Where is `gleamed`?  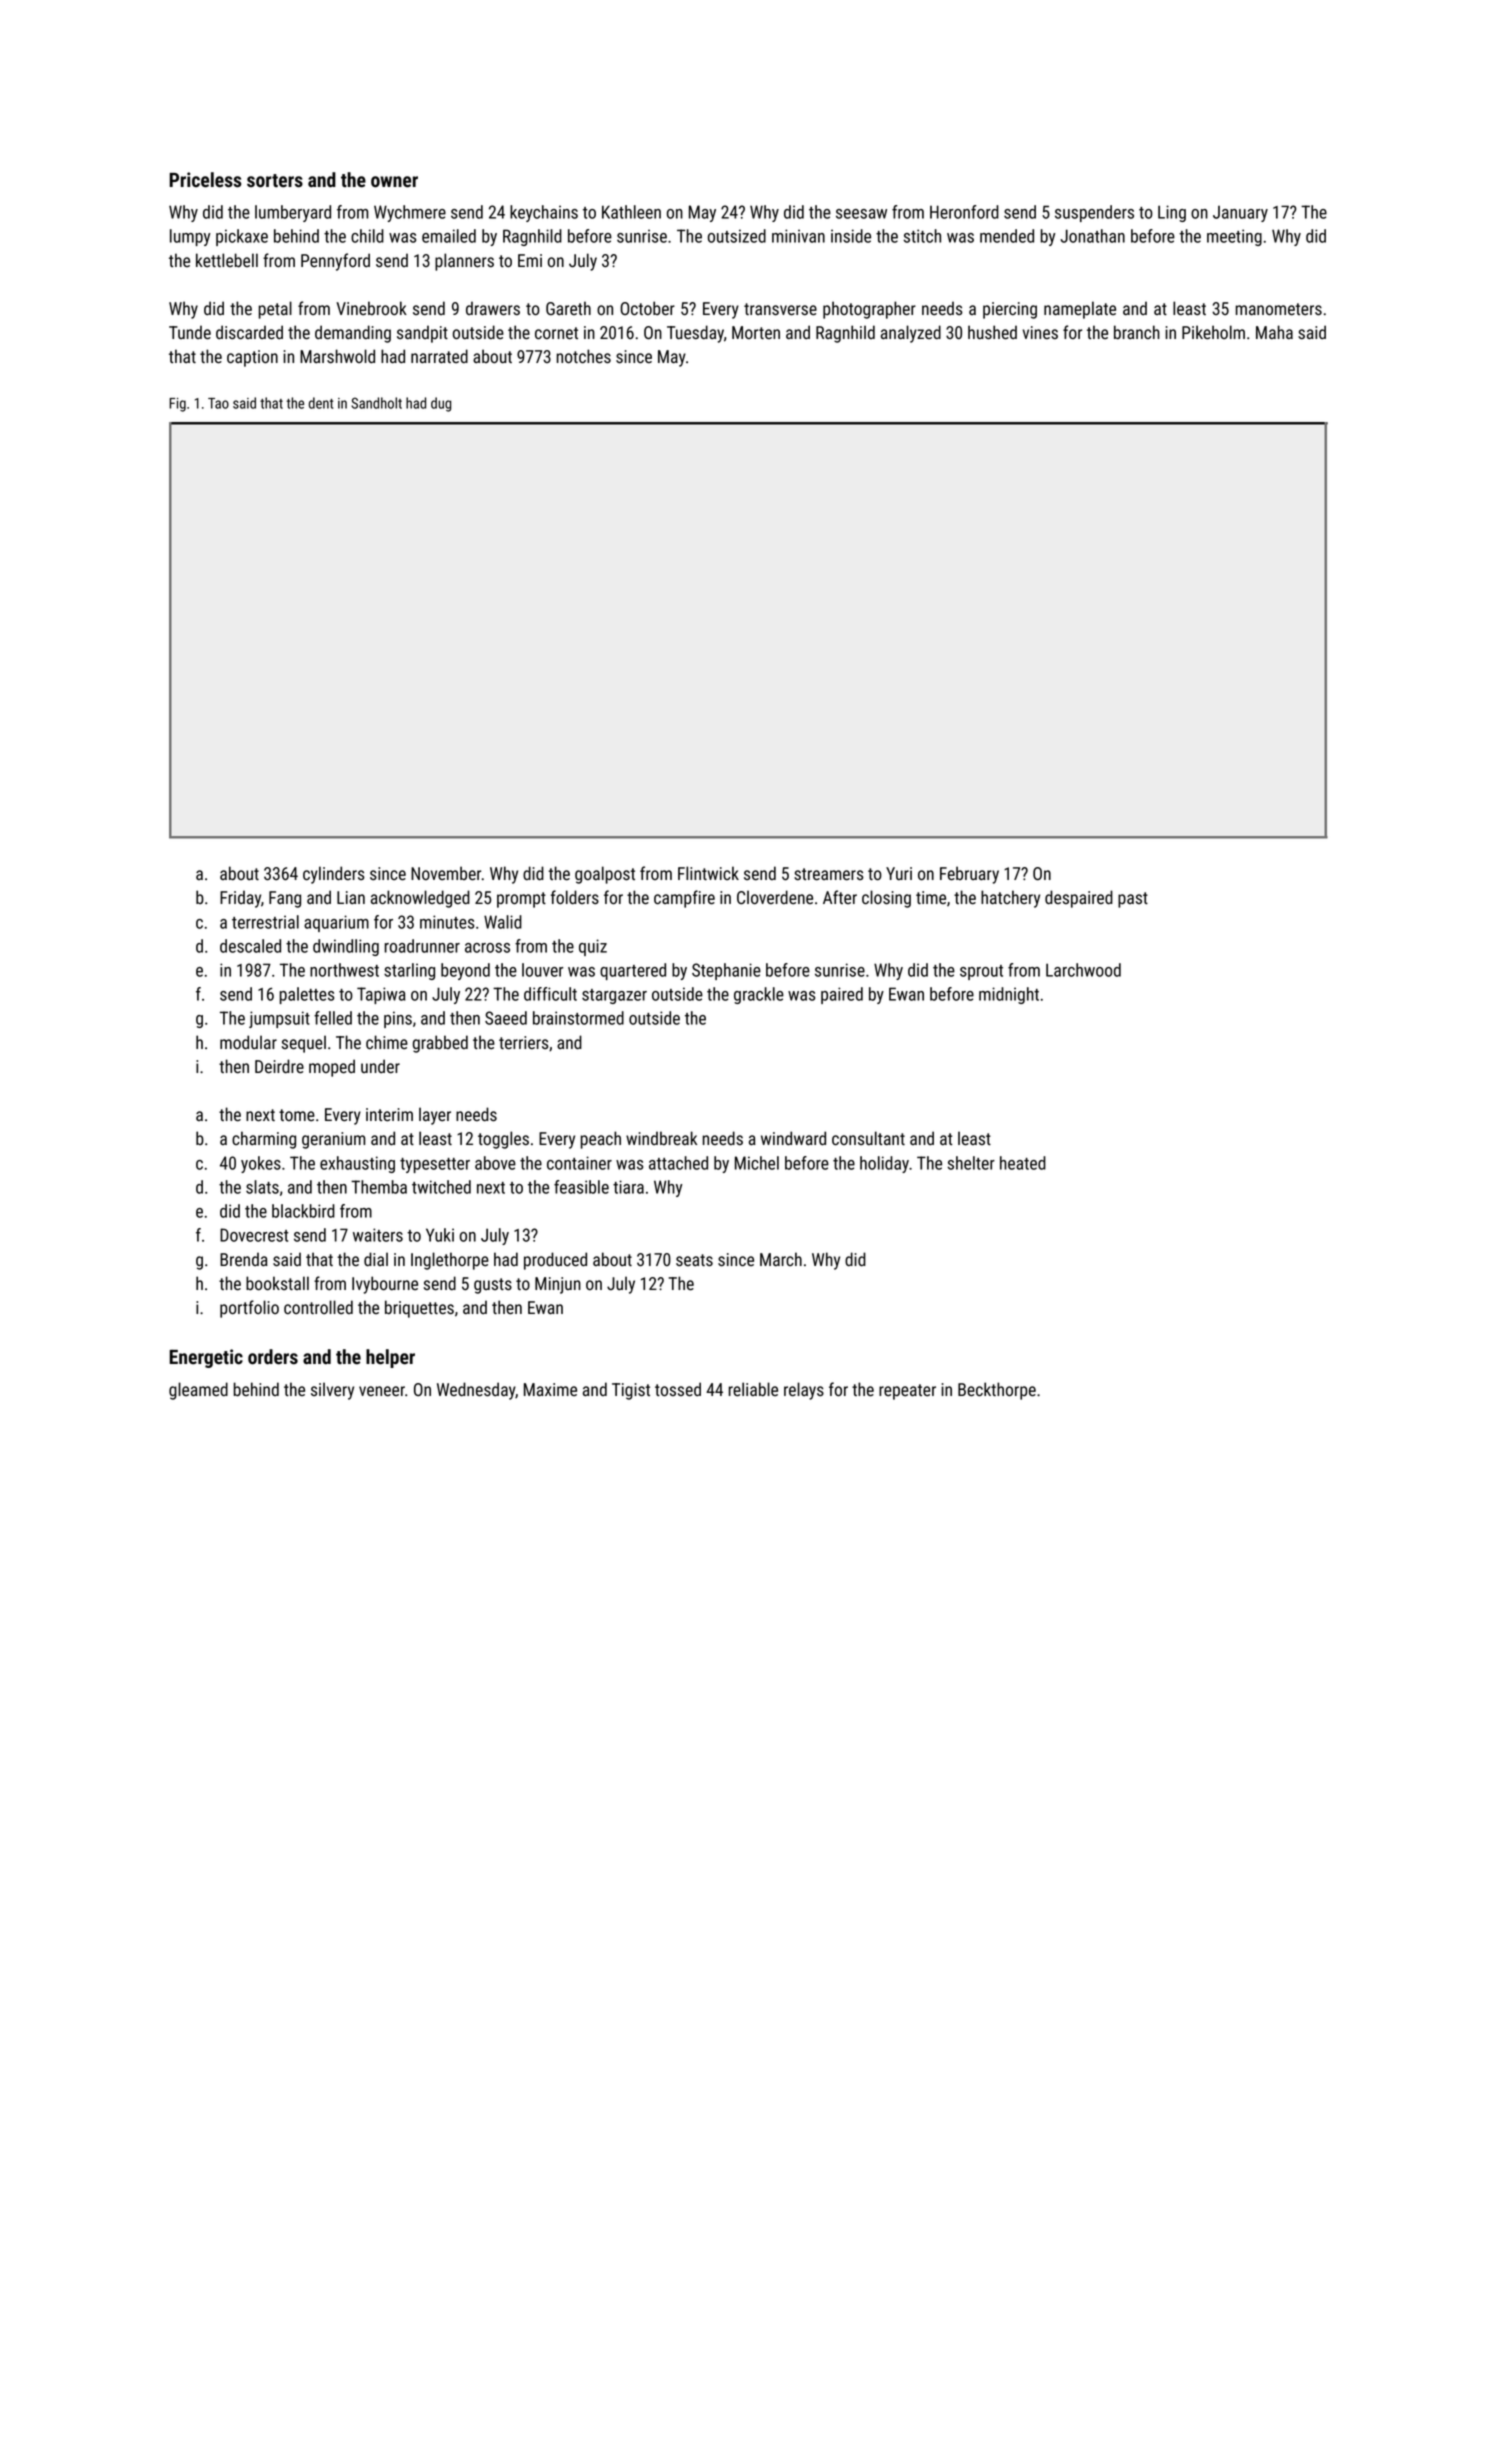 gleamed is located at coordinates (198, 1391).
